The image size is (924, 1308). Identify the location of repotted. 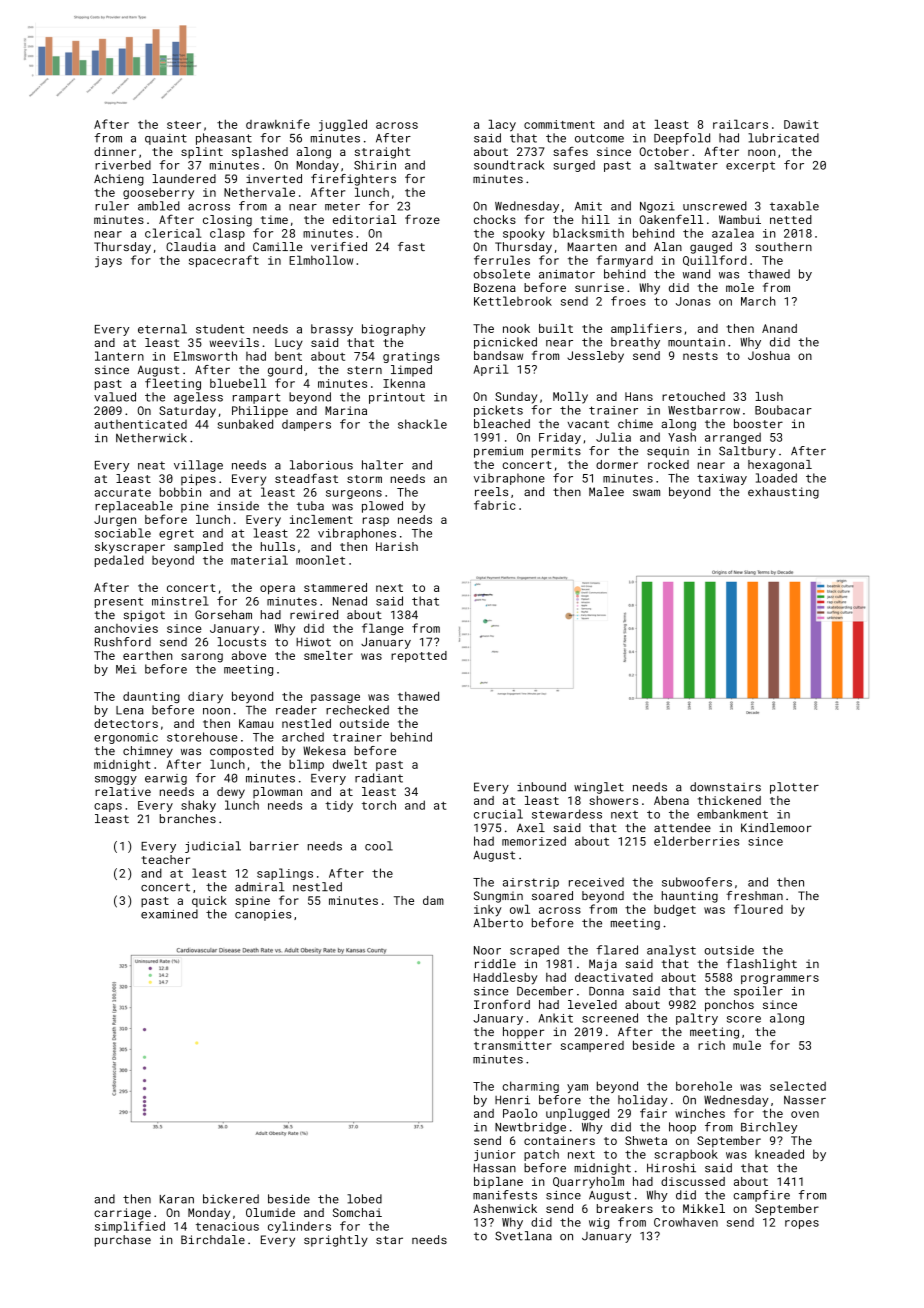
(419, 657).
